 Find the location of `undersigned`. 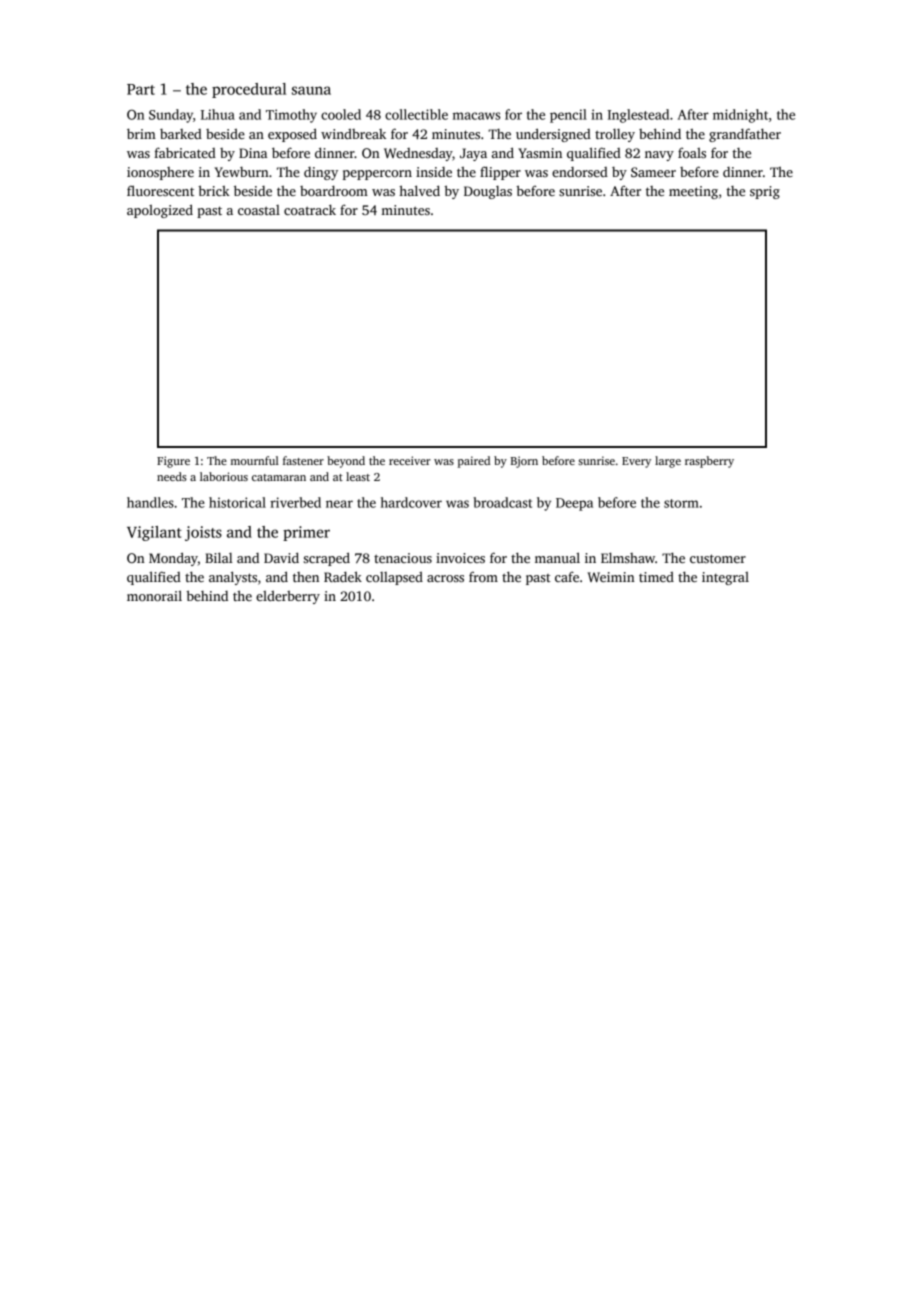

undersigned is located at coordinates (553, 135).
